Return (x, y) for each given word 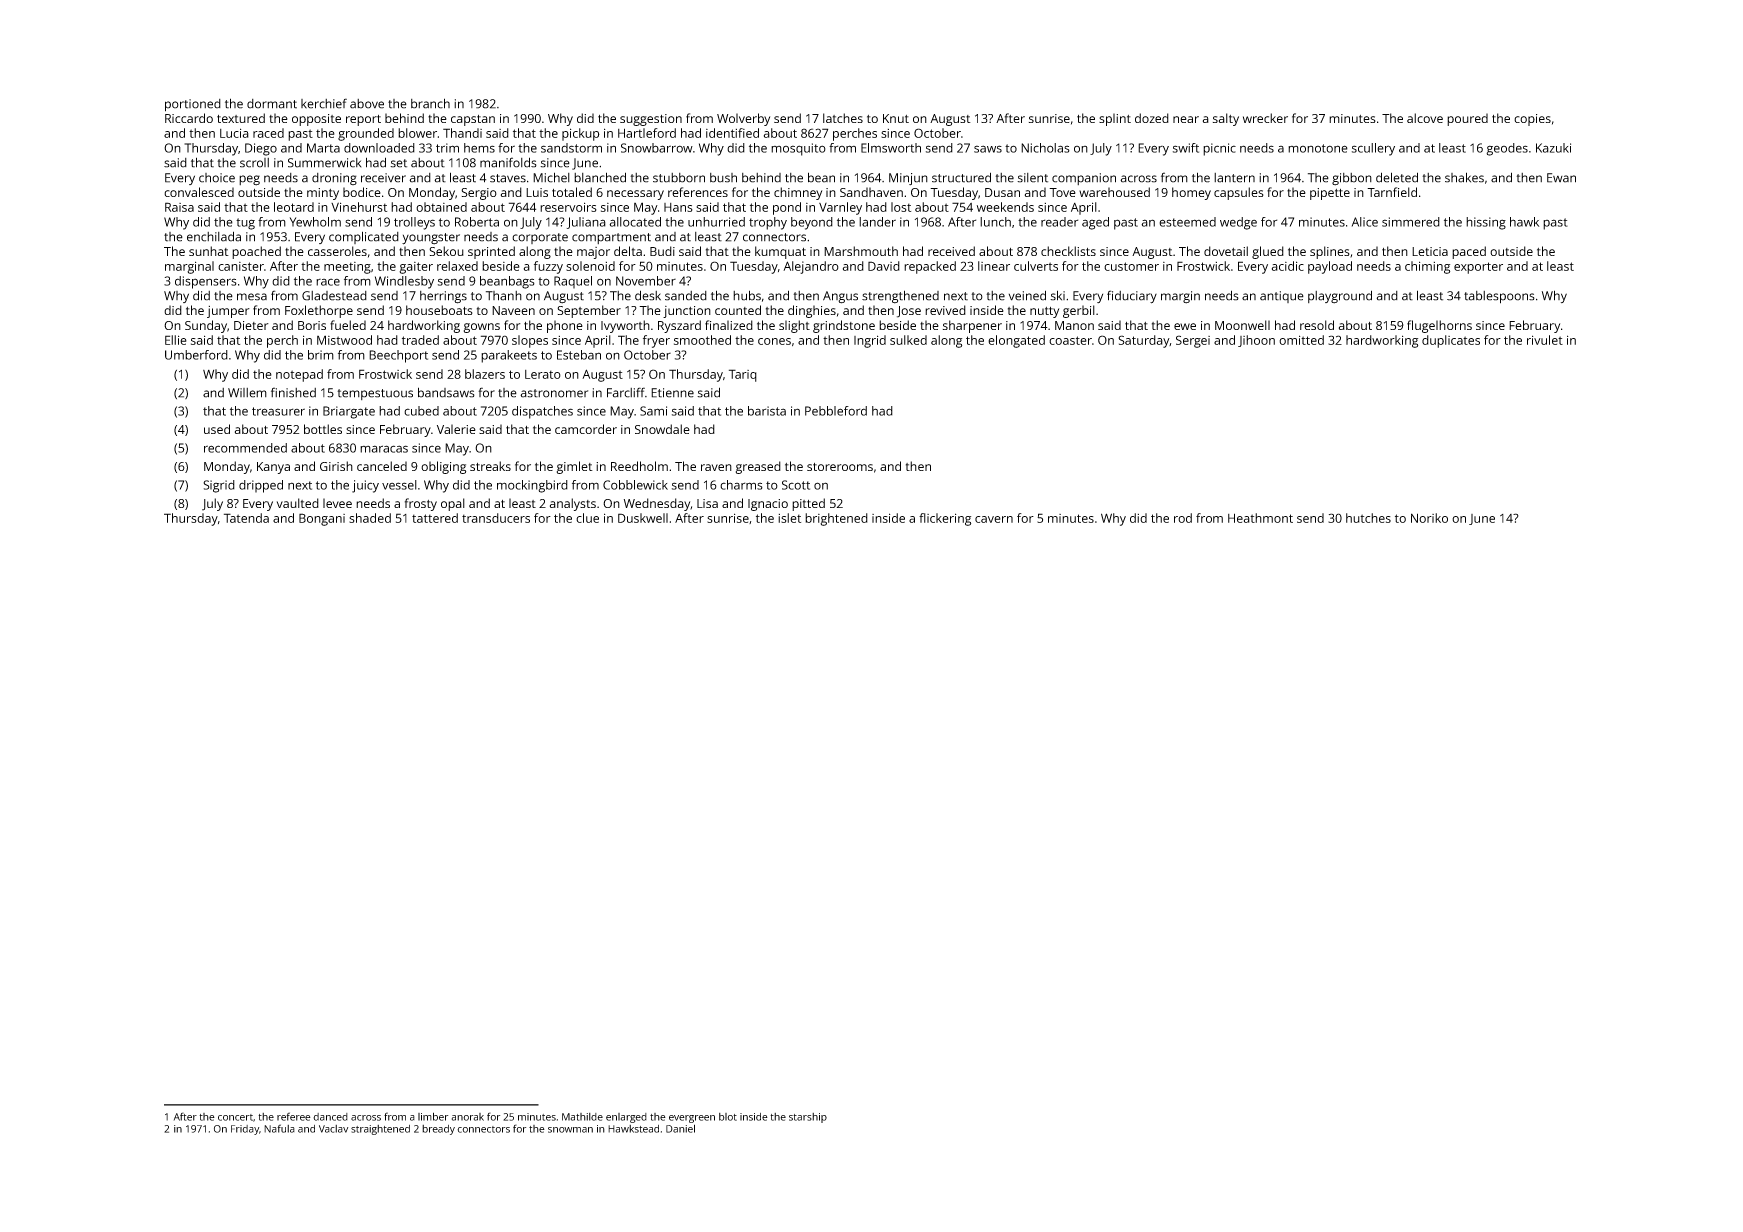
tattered (435, 518)
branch (430, 103)
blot (728, 1117)
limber (433, 1116)
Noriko (1429, 518)
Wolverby (743, 119)
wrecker (1265, 118)
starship (808, 1118)
